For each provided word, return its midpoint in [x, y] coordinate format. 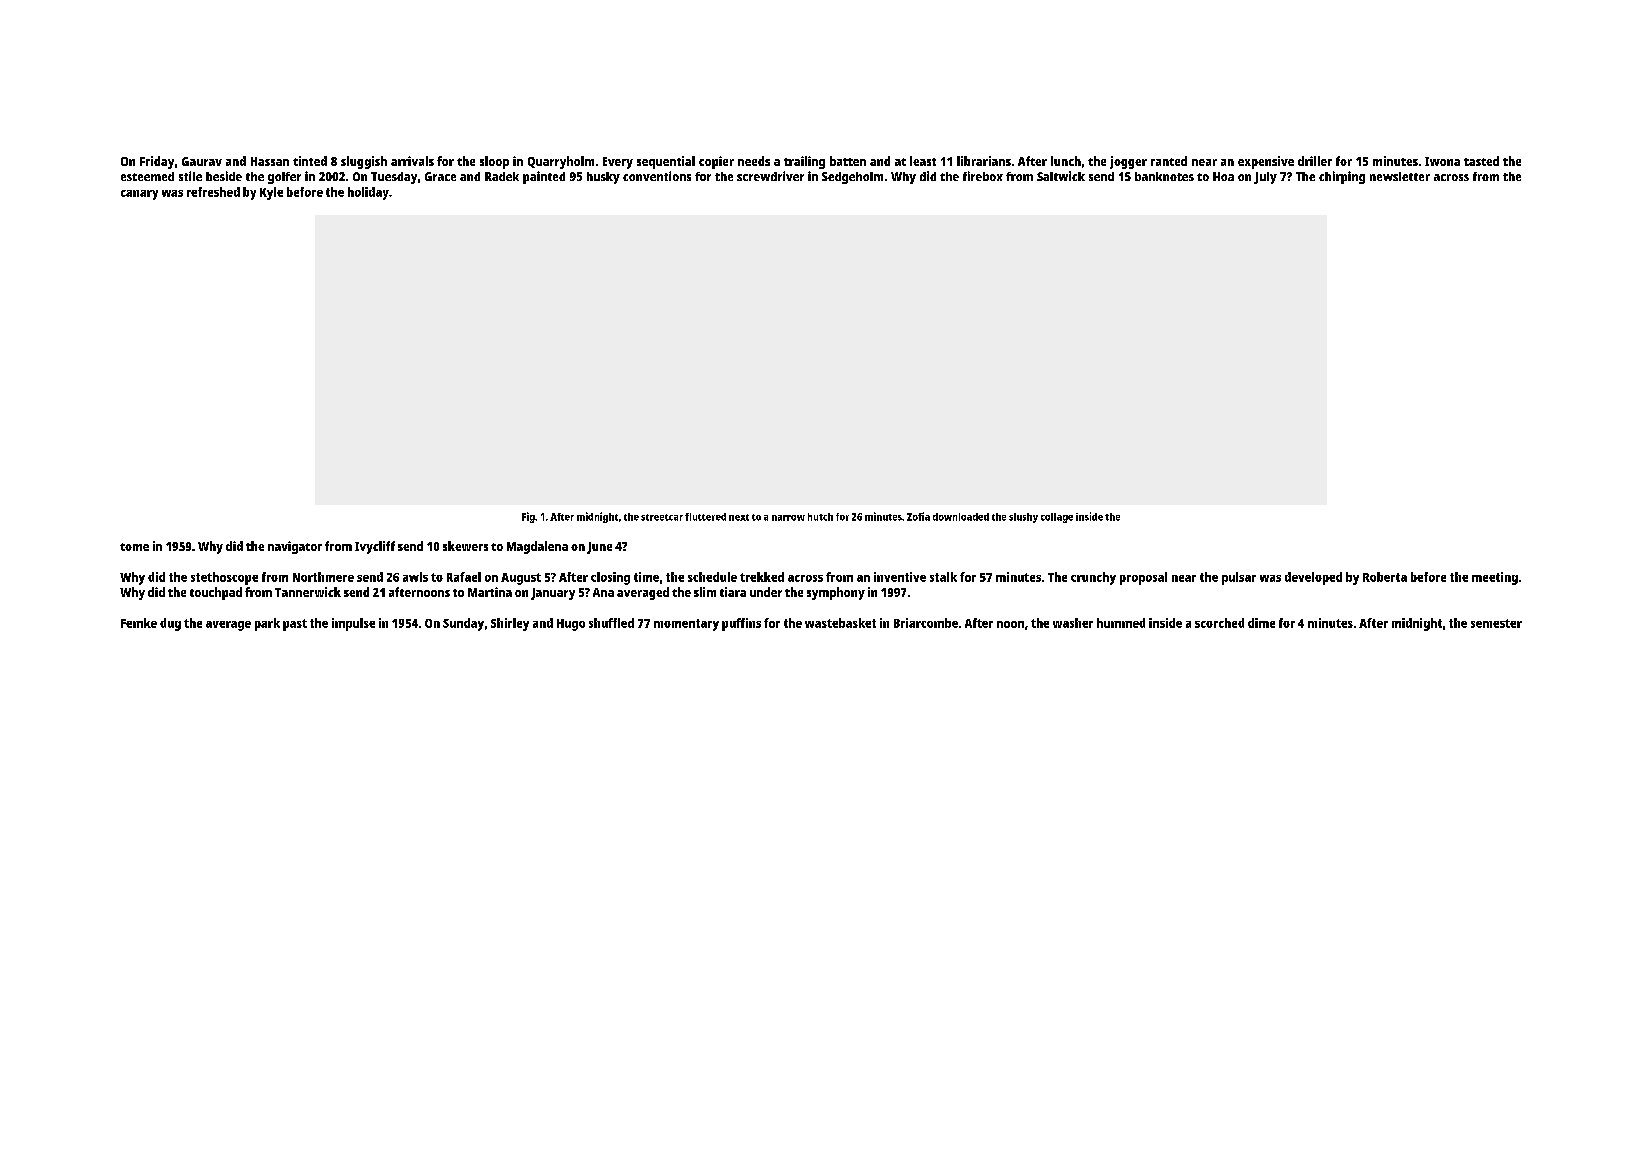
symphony [836, 593]
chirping [1342, 177]
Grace [440, 176]
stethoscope [224, 578]
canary [139, 195]
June [599, 548]
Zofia [918, 516]
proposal [1143, 578]
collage [1057, 518]
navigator [295, 547]
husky [603, 178]
